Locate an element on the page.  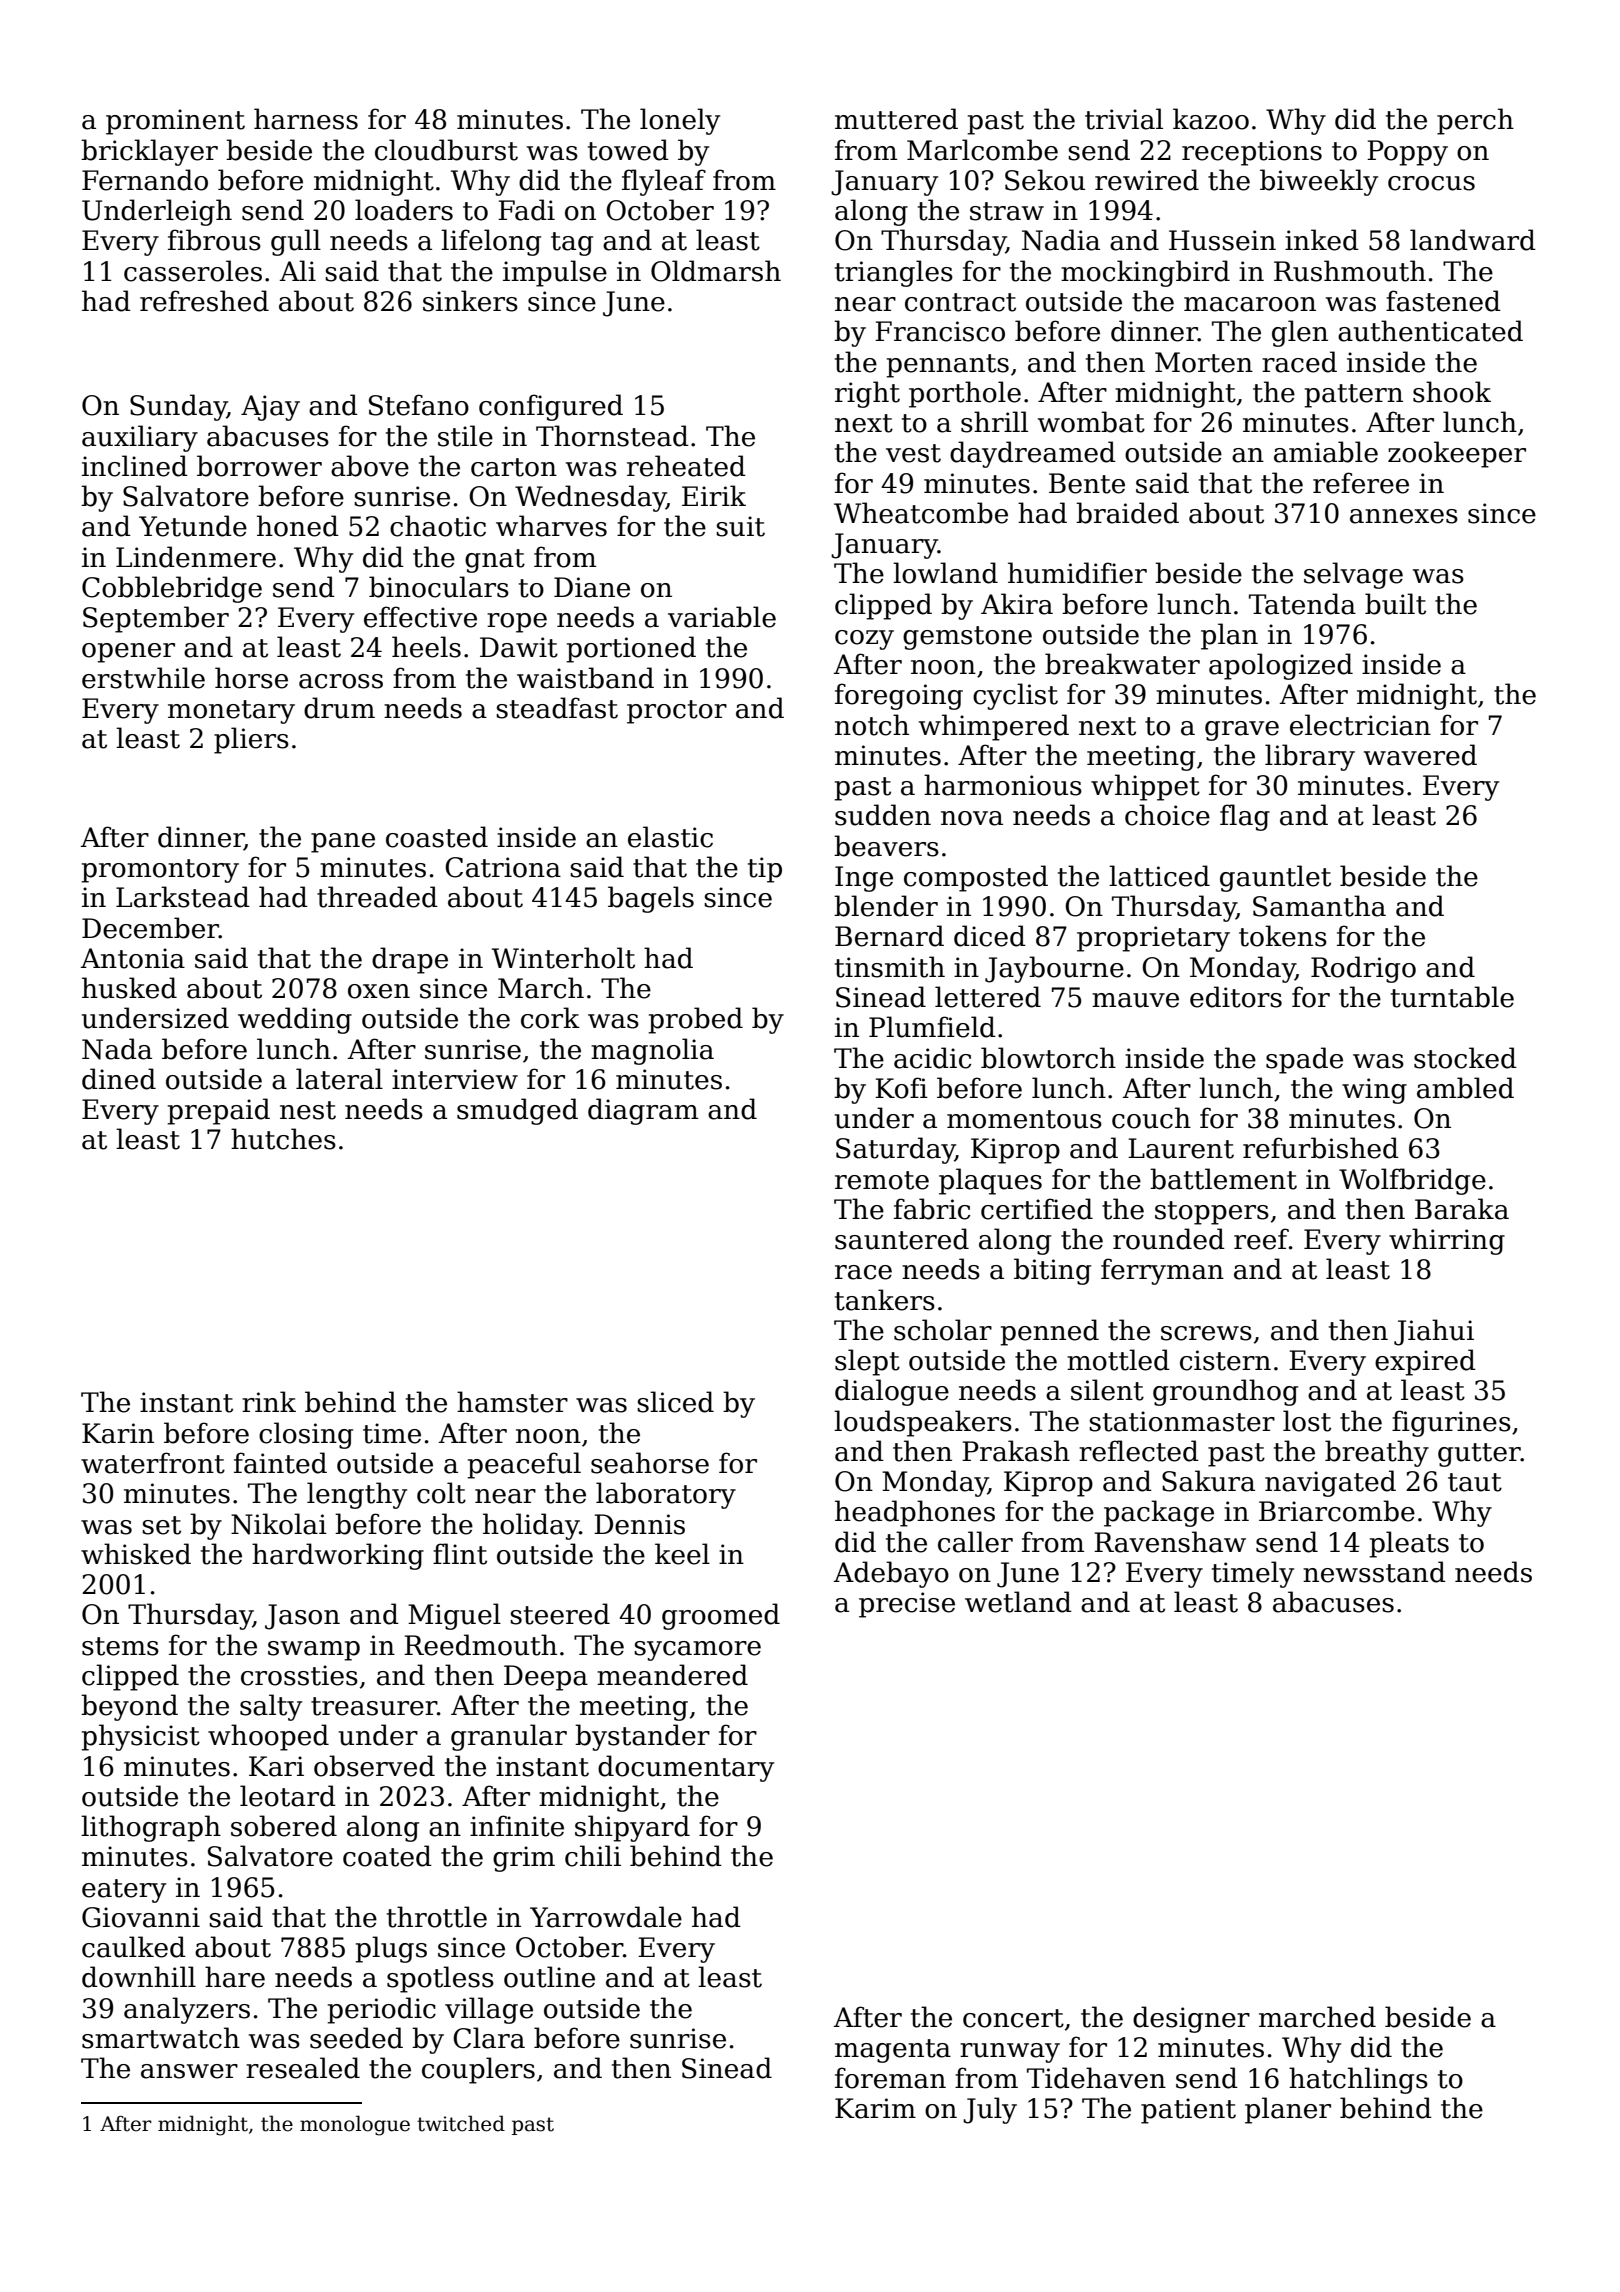
Fernando is located at coordinates (145, 180).
